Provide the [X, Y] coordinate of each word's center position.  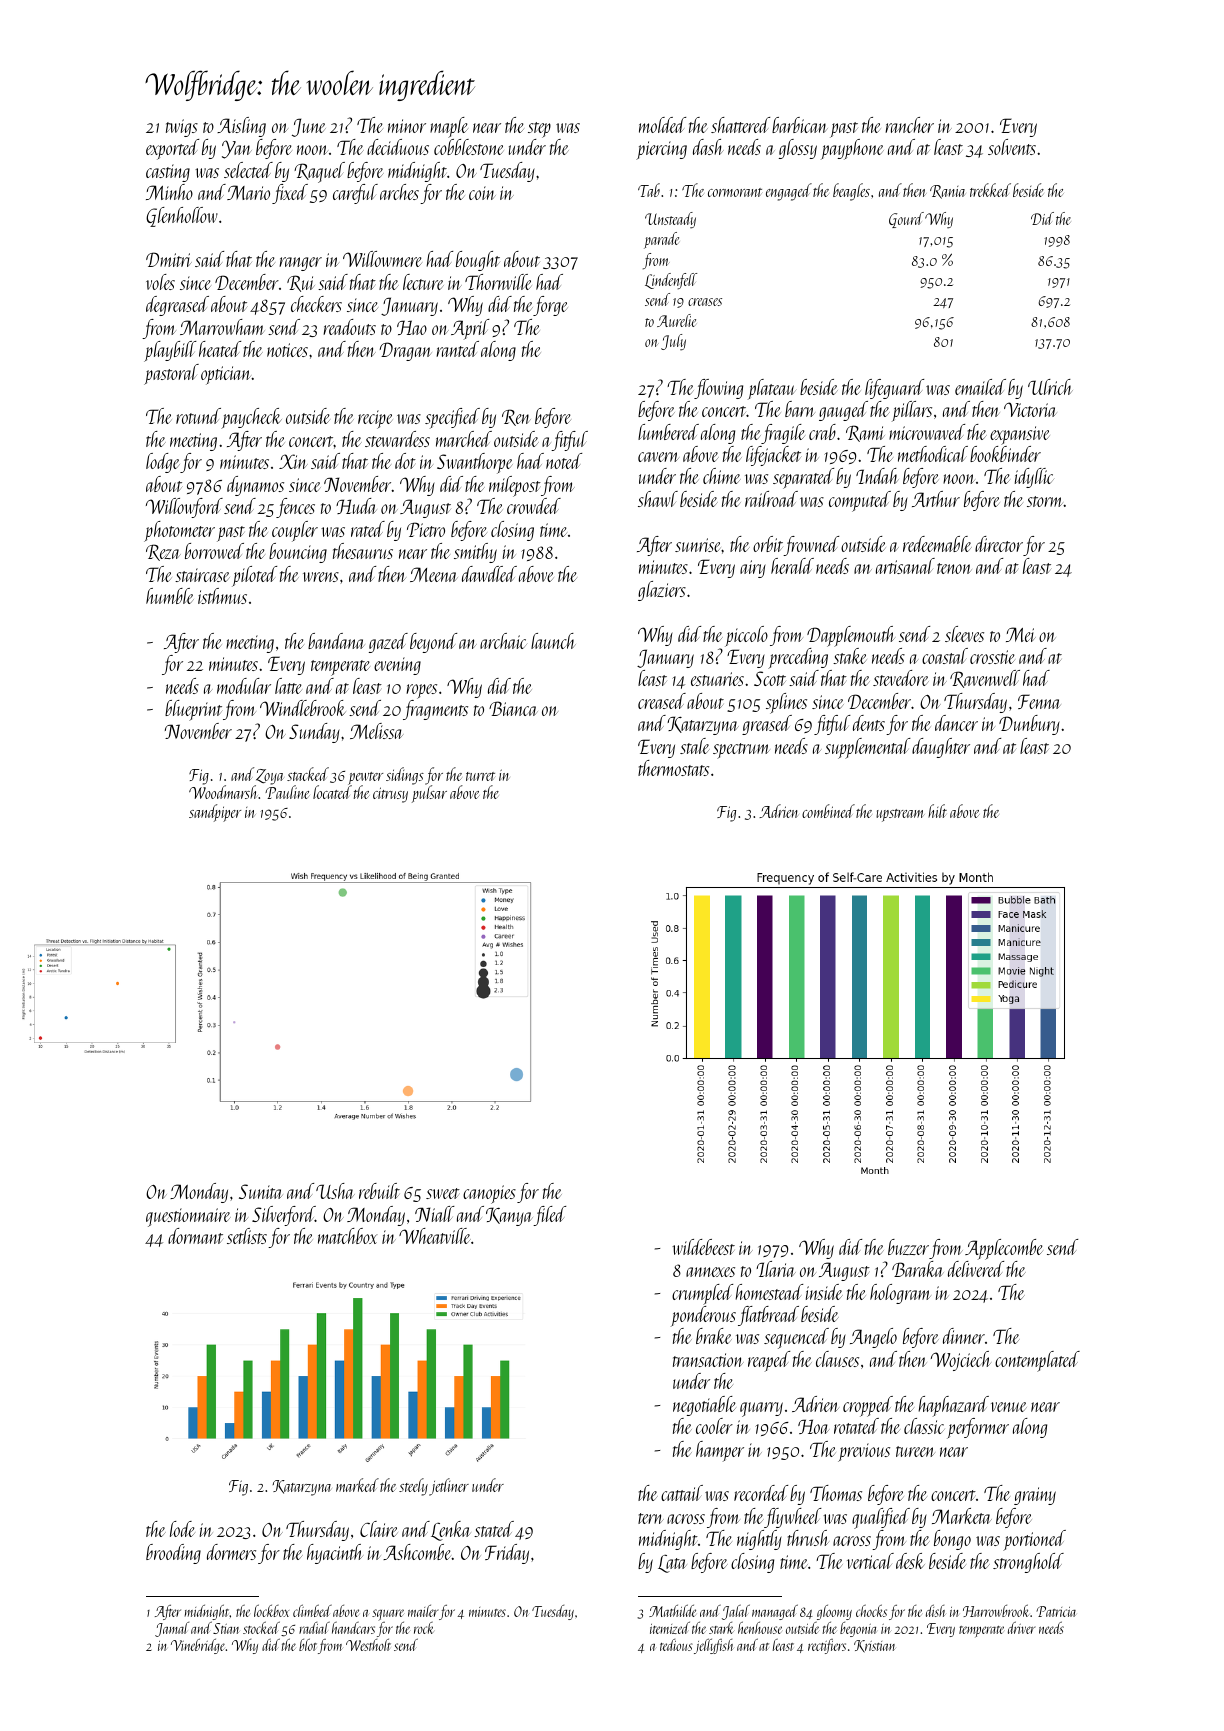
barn [800, 409]
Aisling [241, 127]
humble [170, 596]
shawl [658, 499]
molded [662, 125]
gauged [843, 411]
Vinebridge [198, 1646]
